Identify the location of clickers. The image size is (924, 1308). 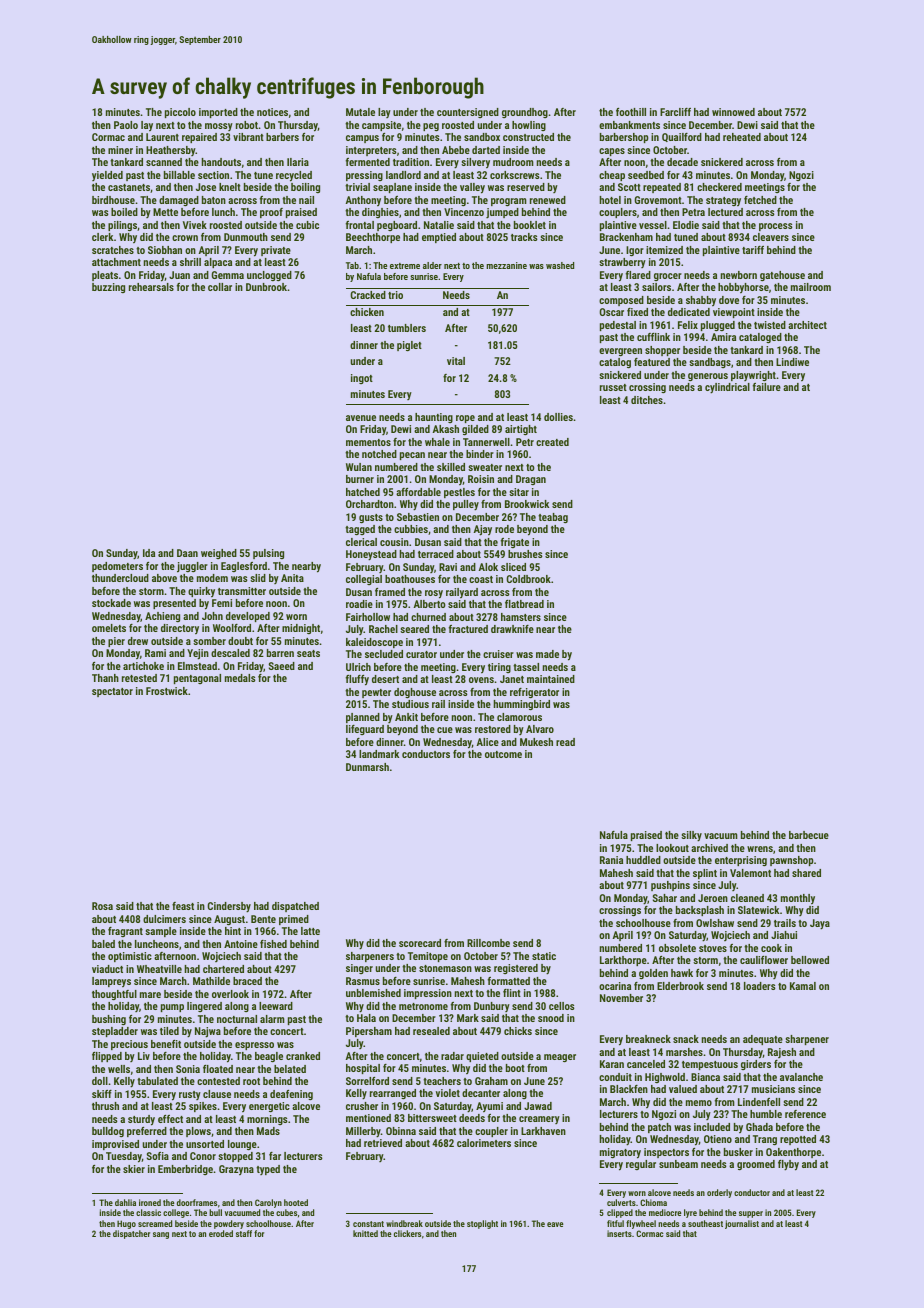
(407, 1233).
